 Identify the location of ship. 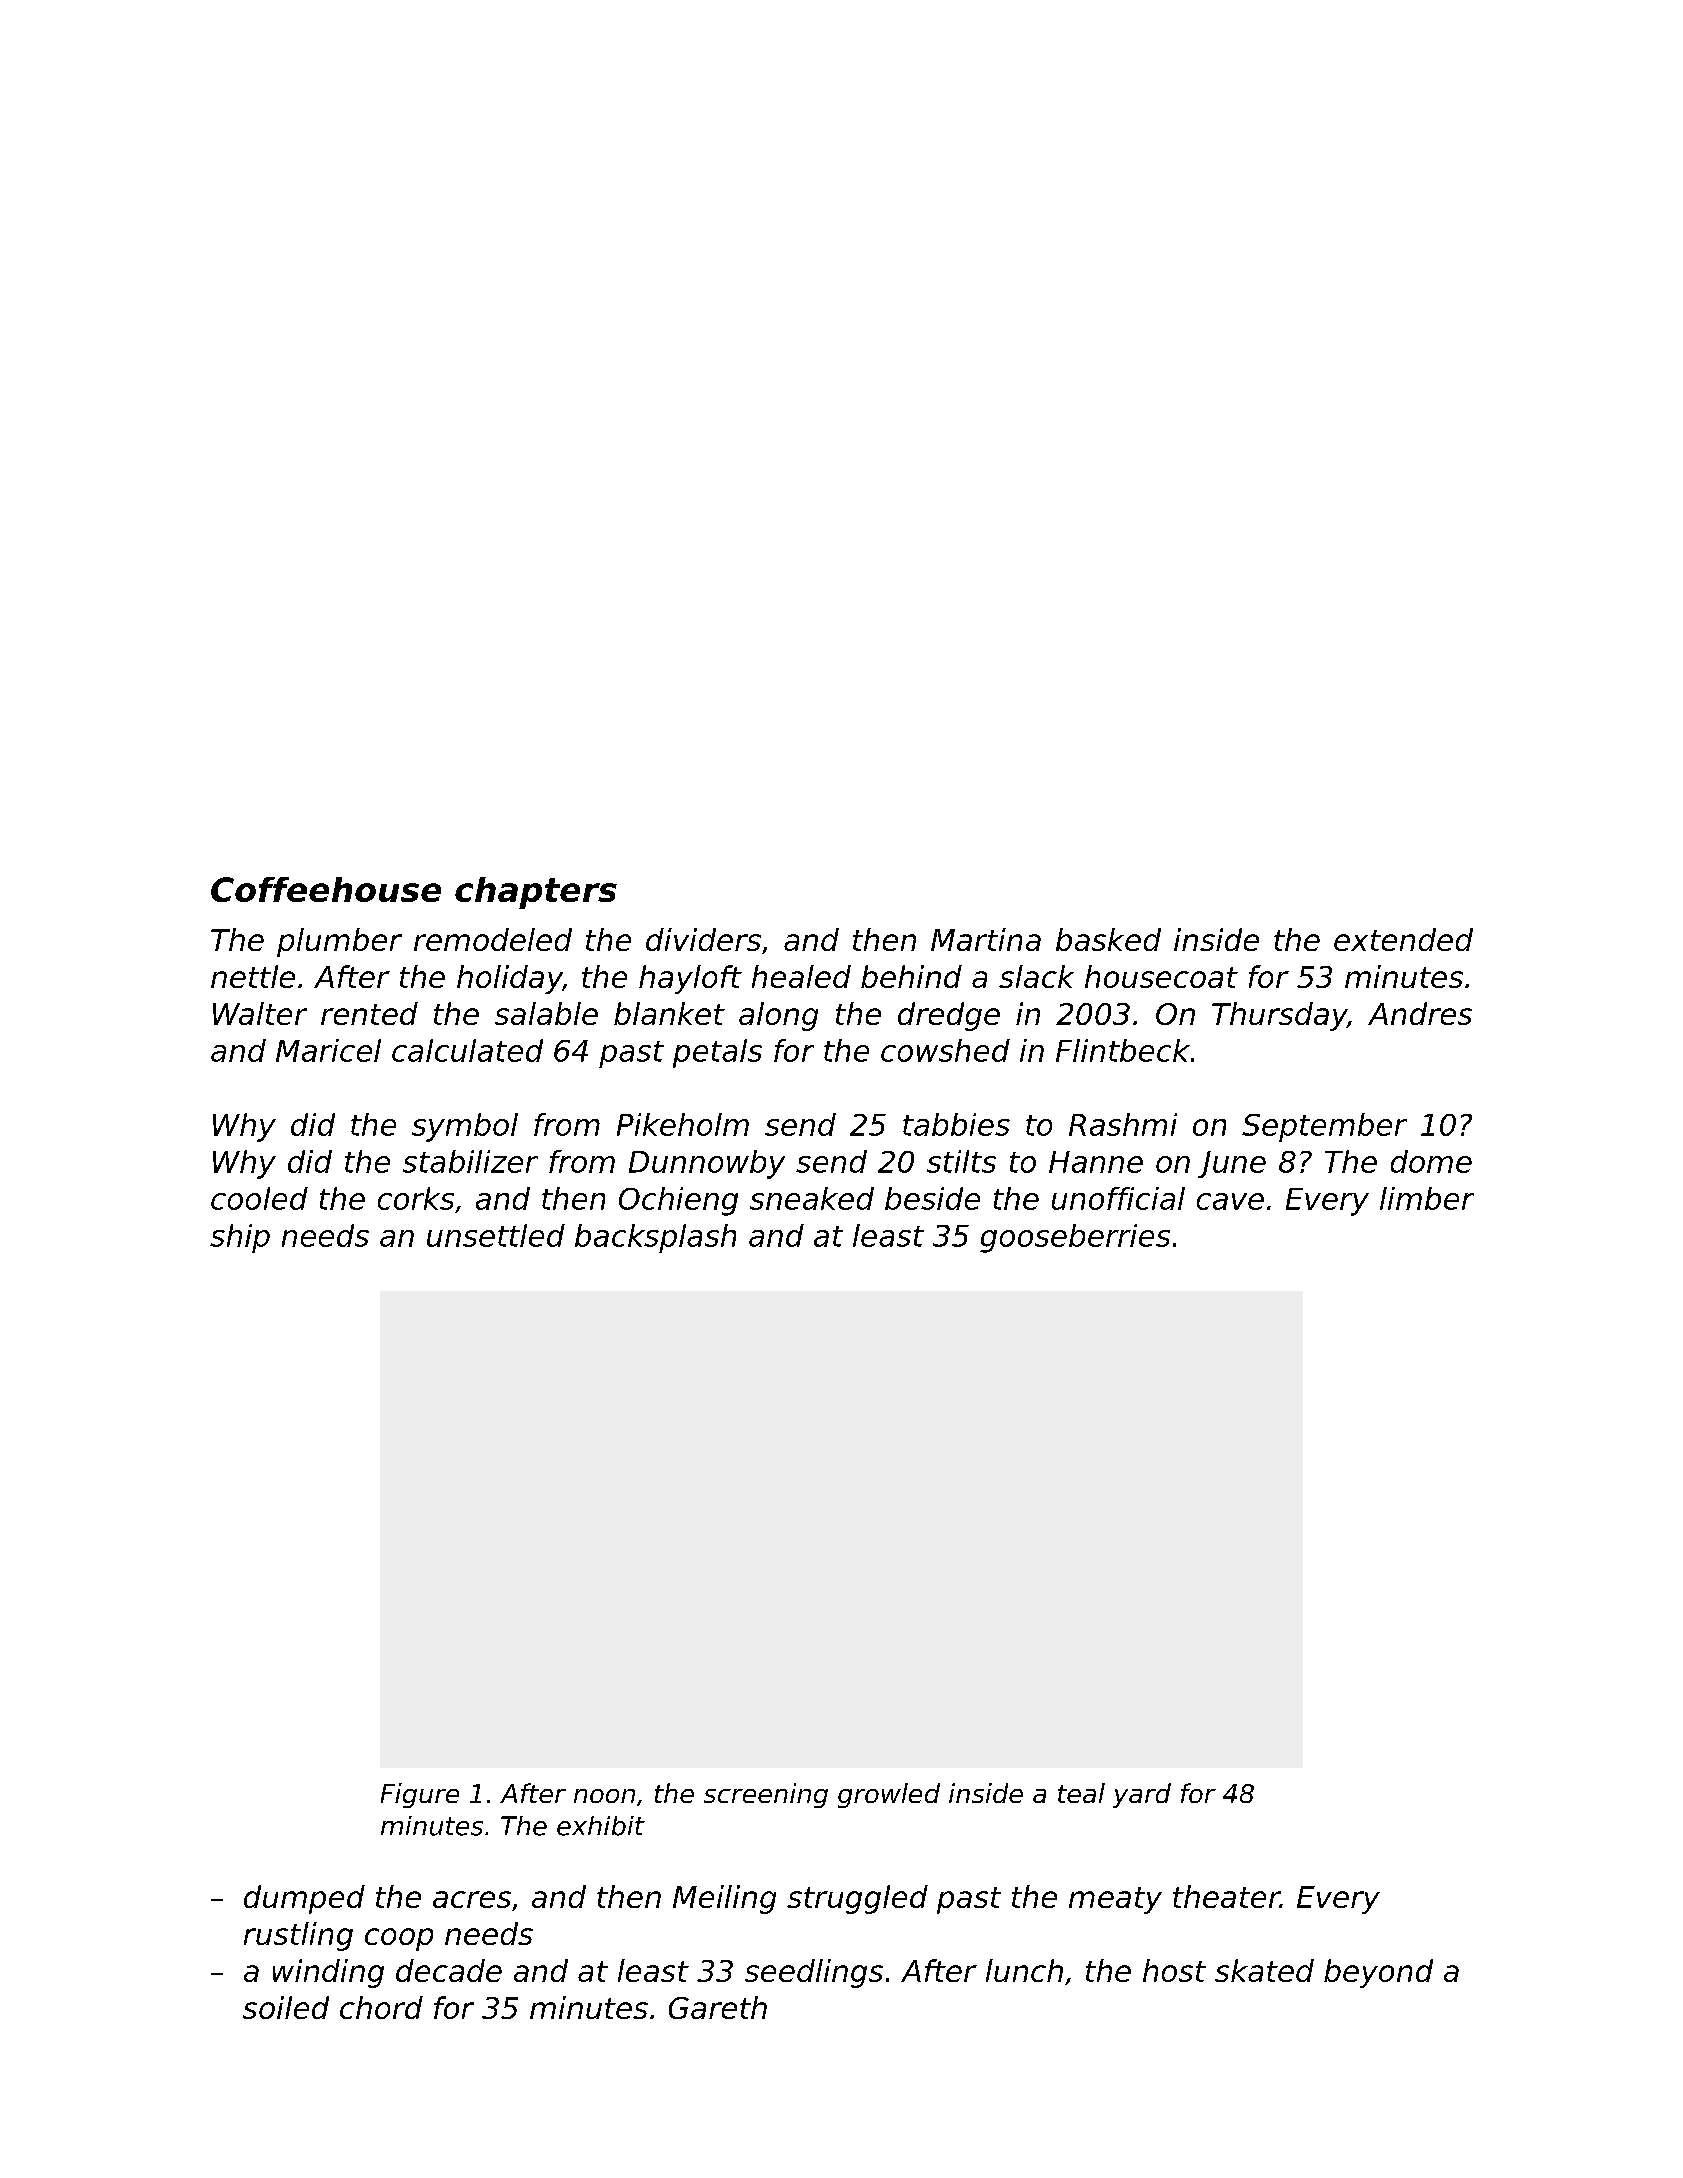
(240, 1238).
